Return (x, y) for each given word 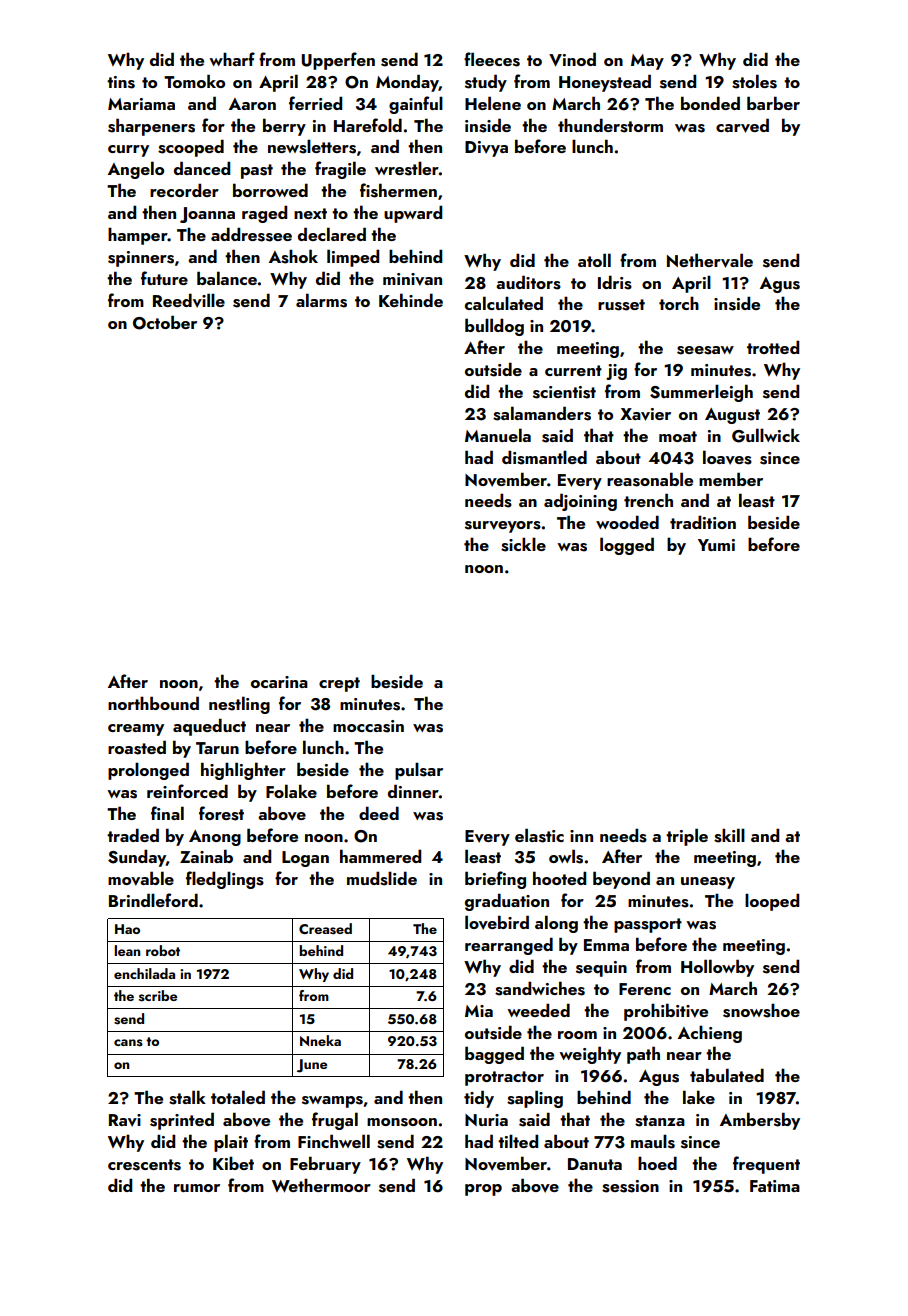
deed (379, 813)
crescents (144, 1165)
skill (729, 835)
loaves (727, 457)
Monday (407, 83)
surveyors (503, 527)
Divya (486, 149)
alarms (321, 300)
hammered (380, 856)
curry (128, 151)
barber (773, 103)
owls (566, 856)
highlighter (243, 771)
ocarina (279, 682)
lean (127, 950)
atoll (594, 260)
